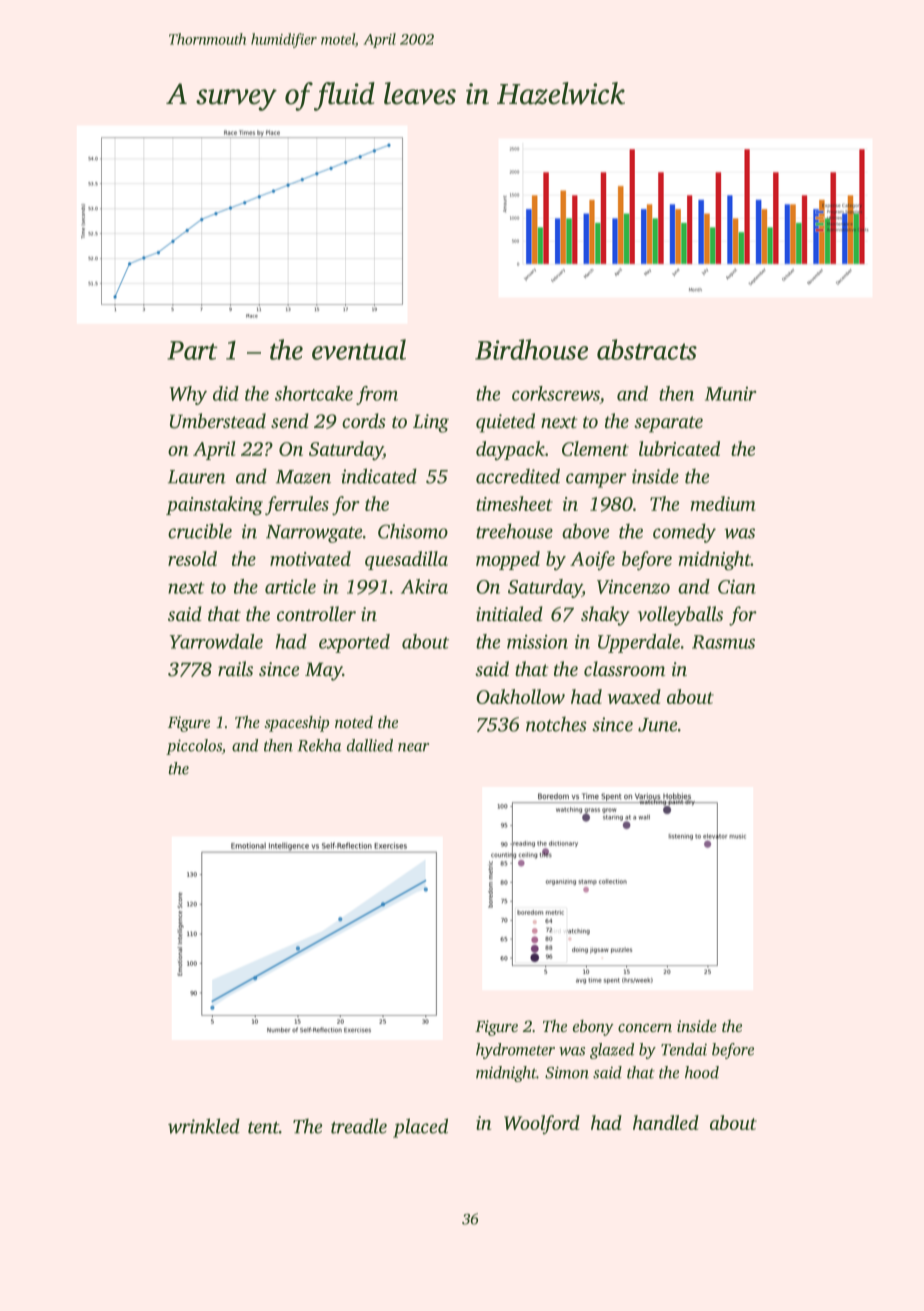  What do you see at coordinates (666, 1122) in the screenshot?
I see `handled` at bounding box center [666, 1122].
